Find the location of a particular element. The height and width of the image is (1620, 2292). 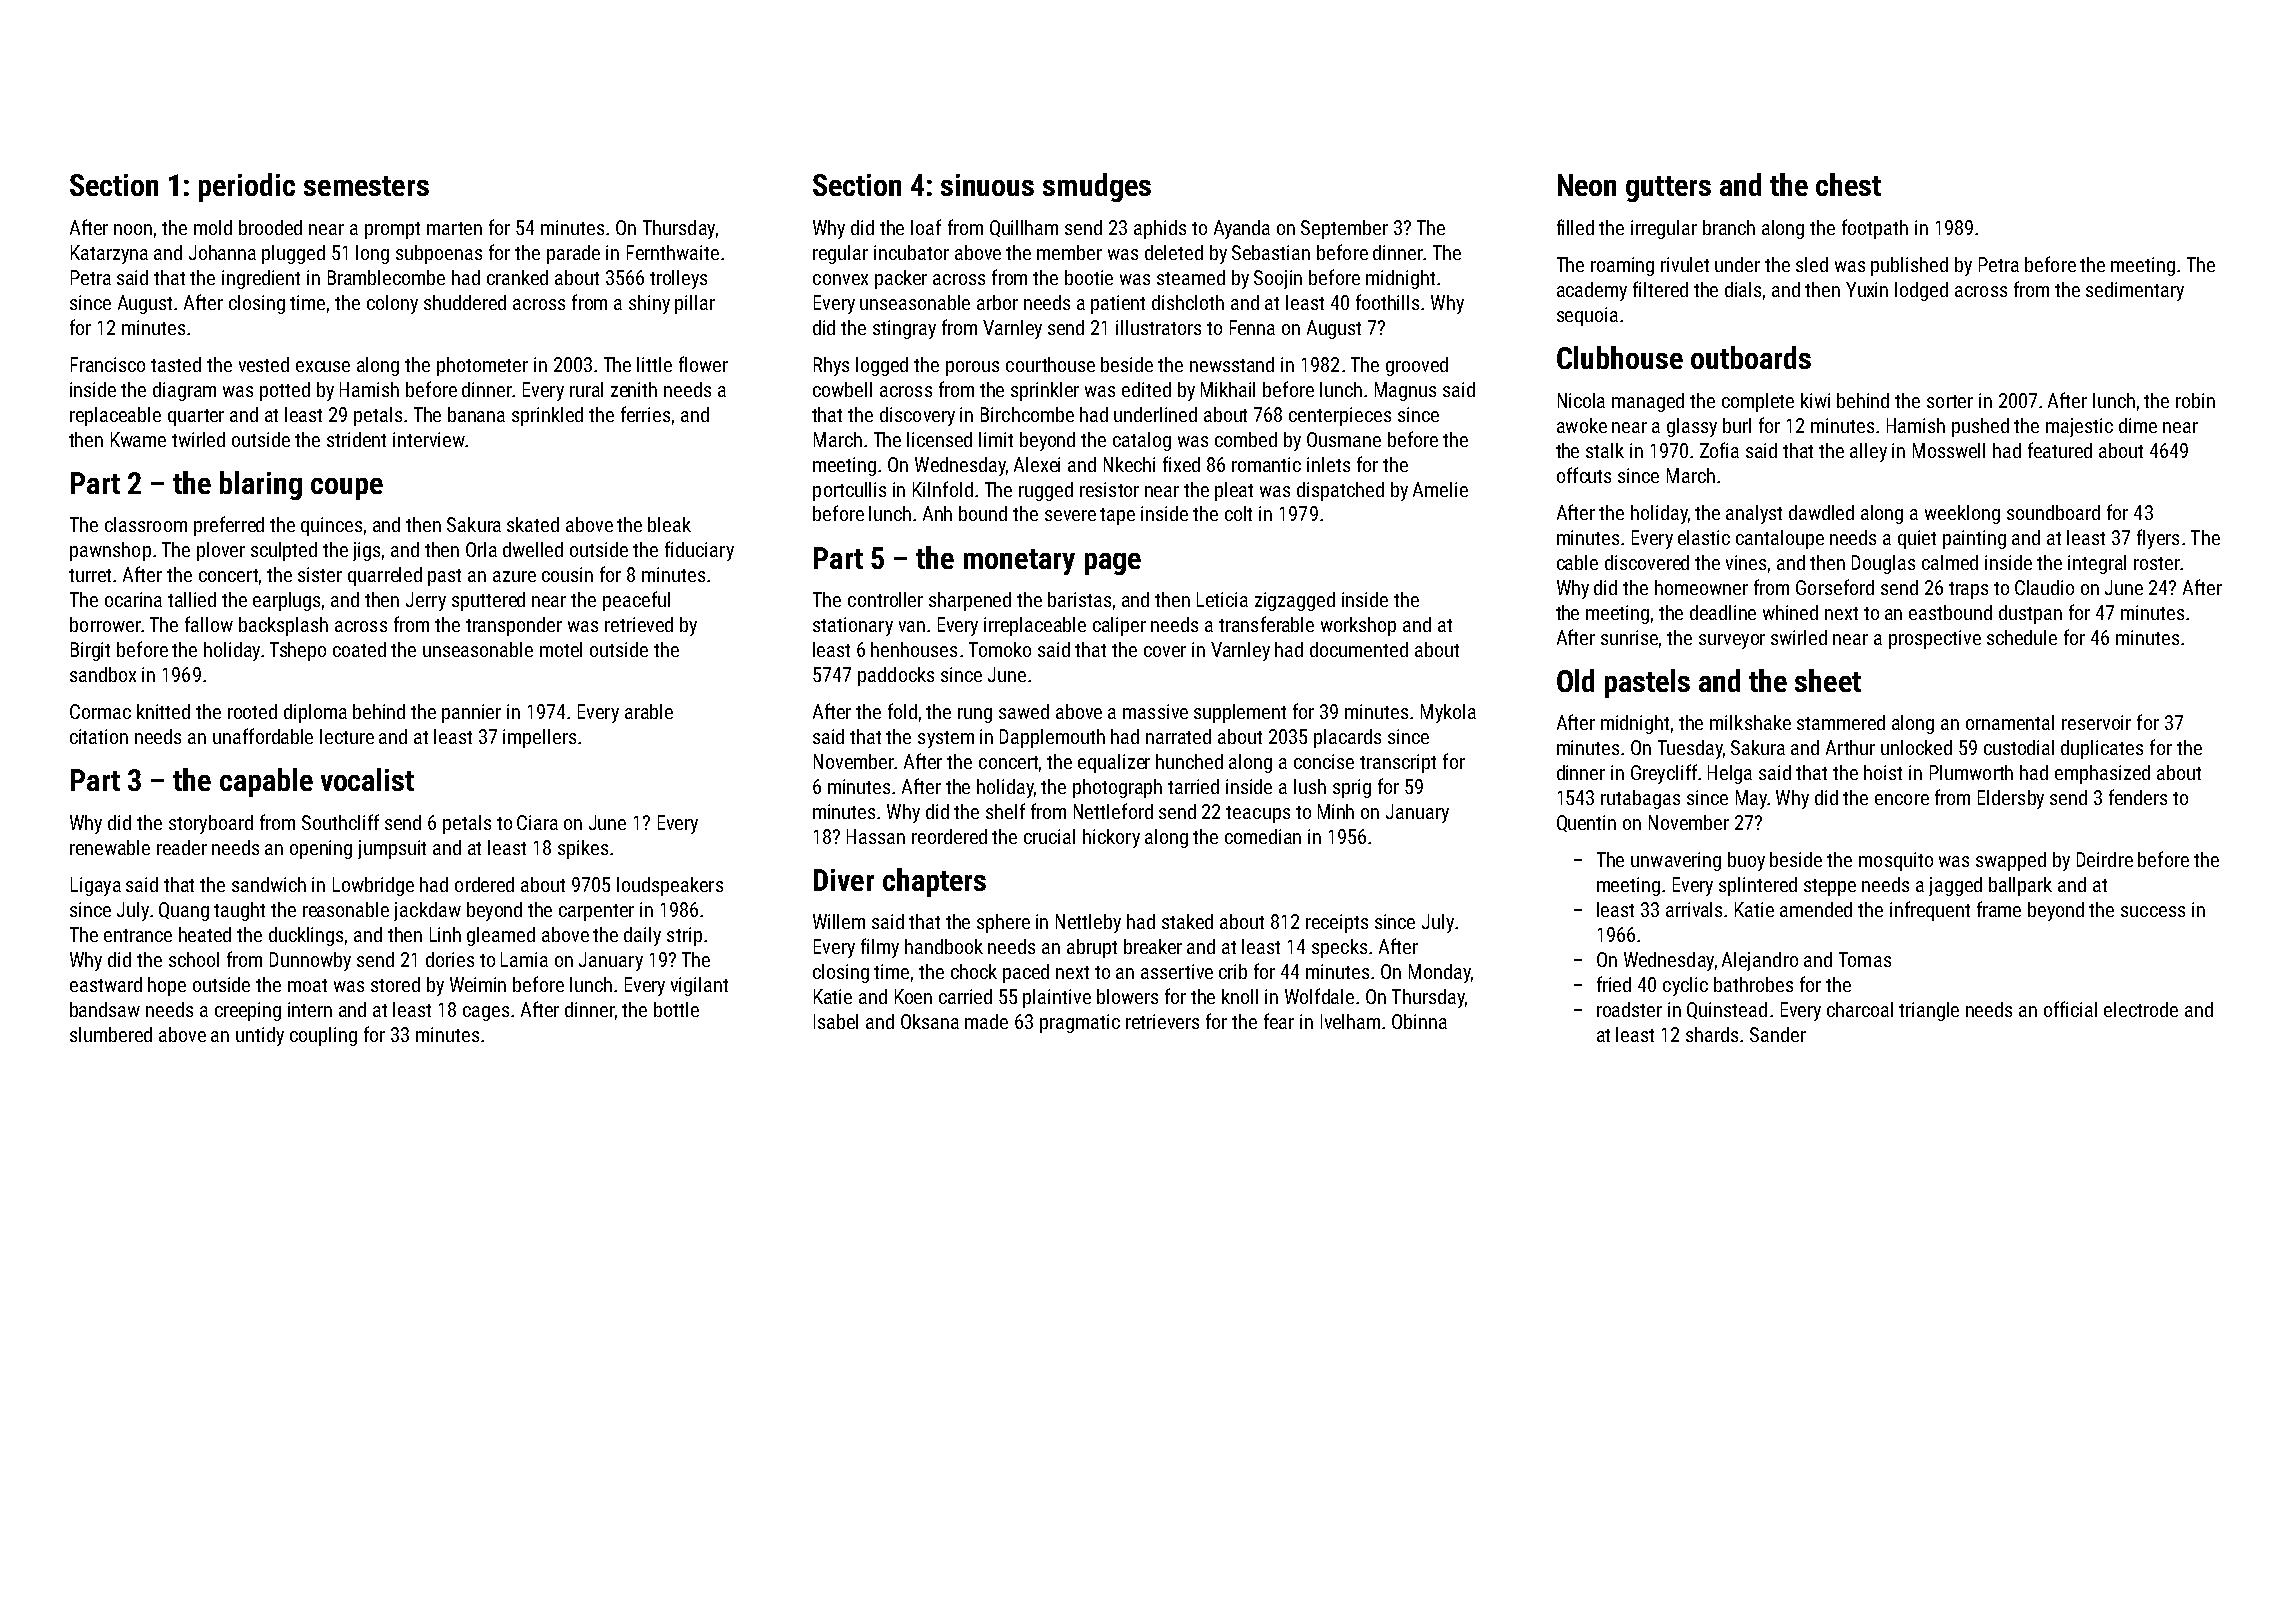

robin is located at coordinates (2195, 400).
